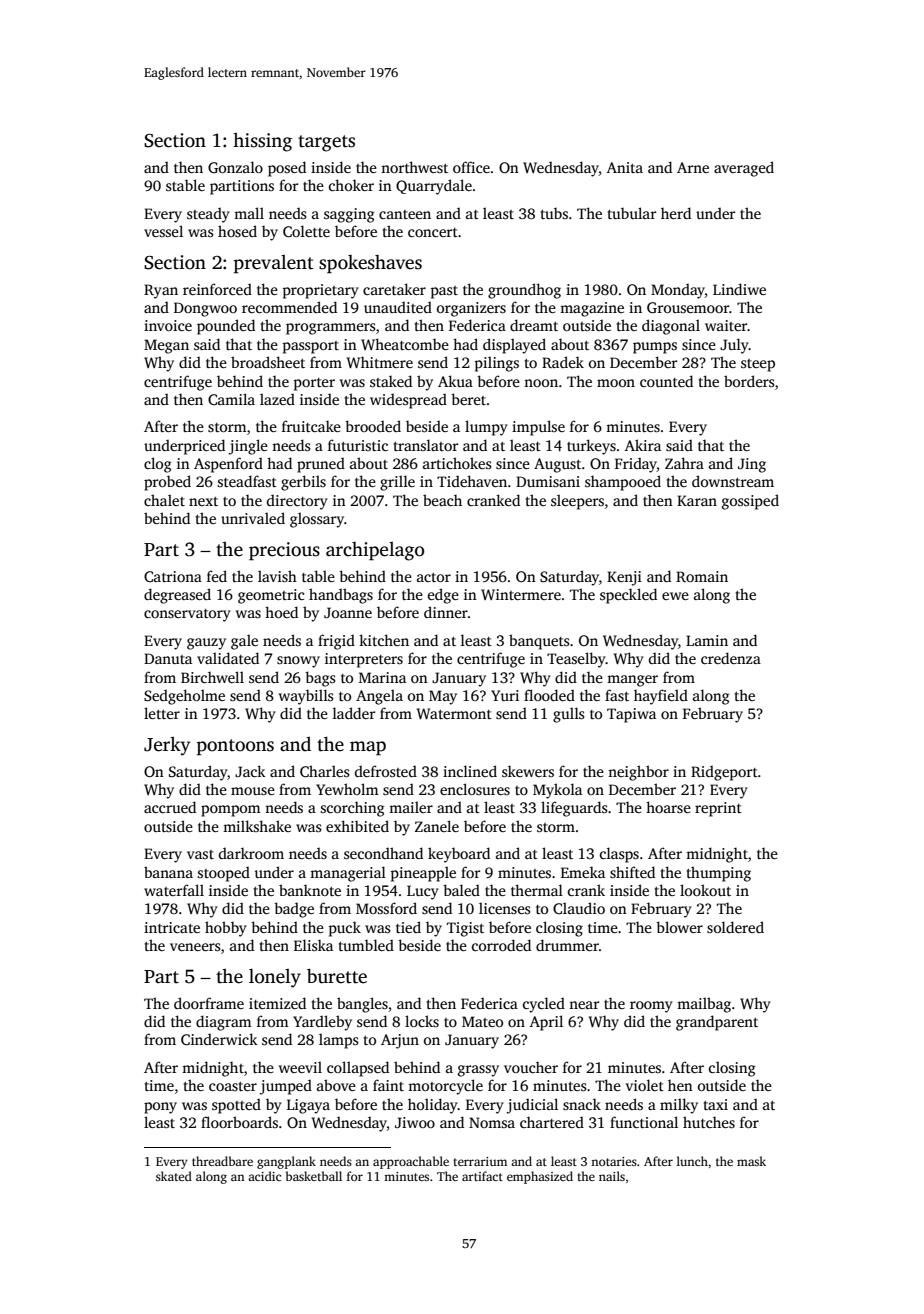 The width and height of the document is (924, 1314). What do you see at coordinates (442, 500) in the document?
I see `beach` at bounding box center [442, 500].
